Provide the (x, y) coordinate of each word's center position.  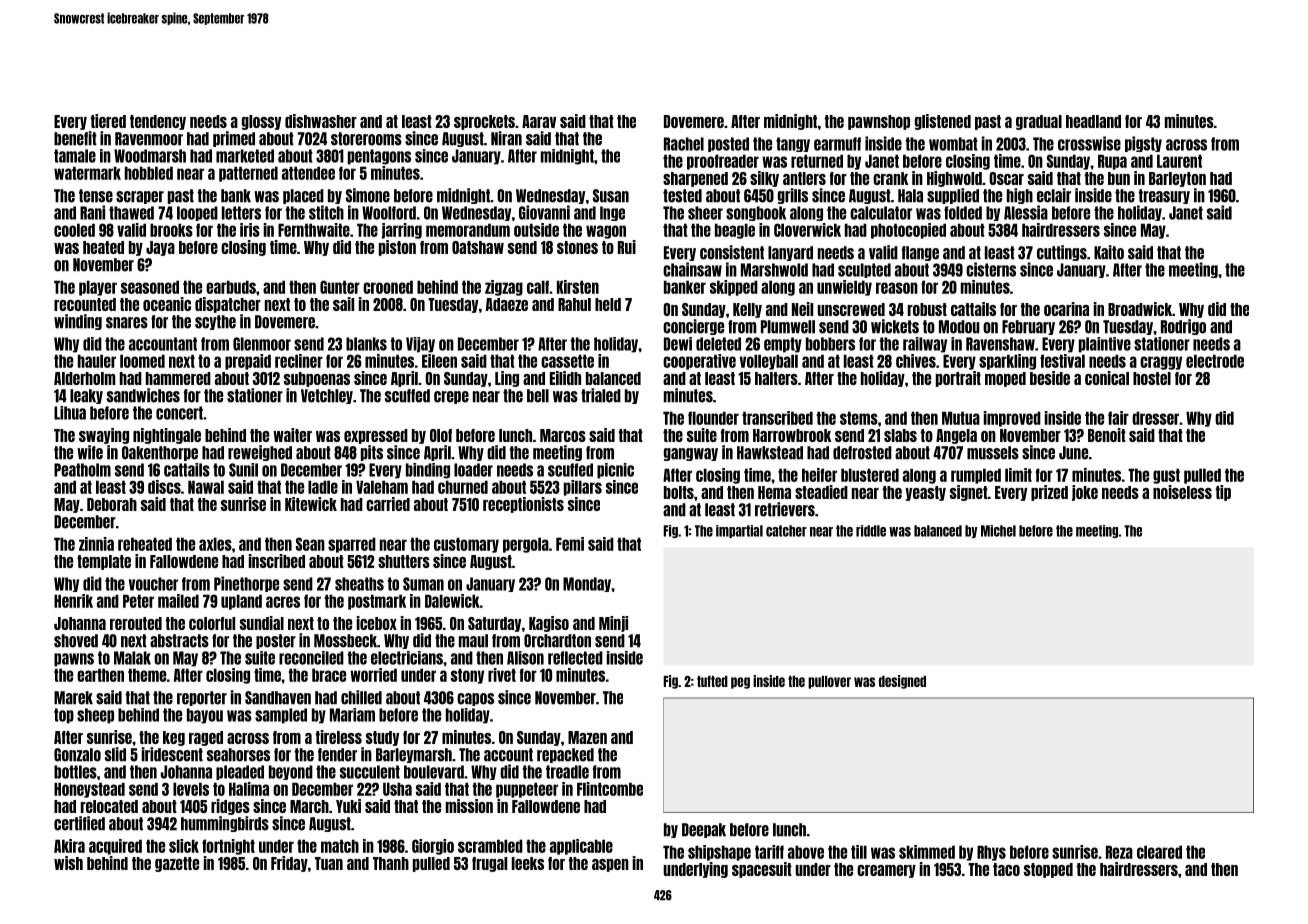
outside (536, 230)
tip (1223, 493)
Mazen (587, 737)
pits (372, 453)
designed (902, 682)
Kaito (1109, 252)
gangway (691, 454)
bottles (75, 772)
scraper (140, 197)
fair (1118, 418)
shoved (76, 641)
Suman (423, 584)
